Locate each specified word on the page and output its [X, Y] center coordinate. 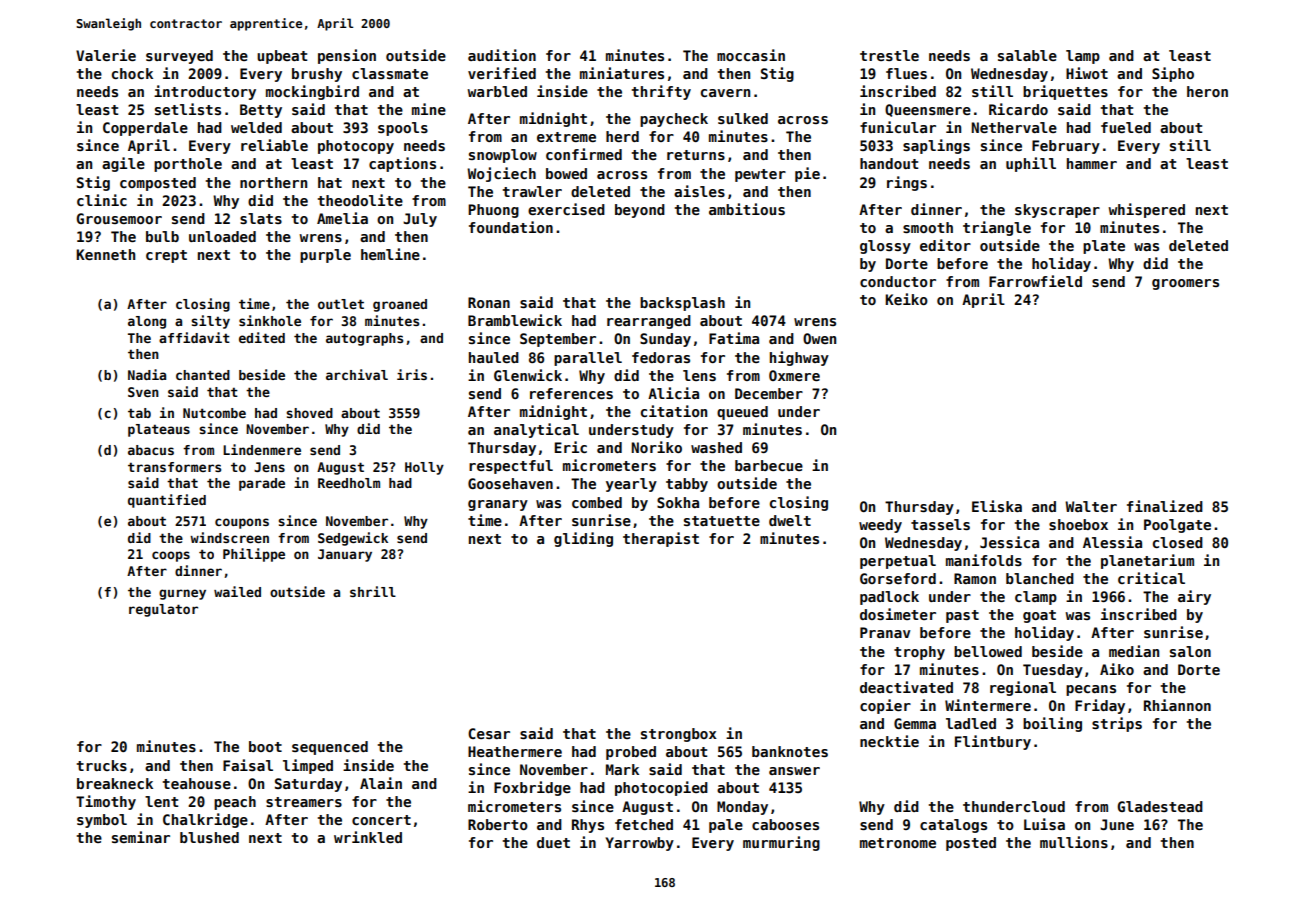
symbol [102, 821]
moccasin [751, 55]
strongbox [679, 735]
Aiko [1117, 669]
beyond [640, 211]
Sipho [1173, 74]
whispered [1146, 210]
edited [262, 337]
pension [347, 56]
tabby [687, 485]
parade [262, 484]
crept [166, 256]
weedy [880, 526]
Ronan [489, 302]
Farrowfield [1035, 281]
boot [265, 746]
